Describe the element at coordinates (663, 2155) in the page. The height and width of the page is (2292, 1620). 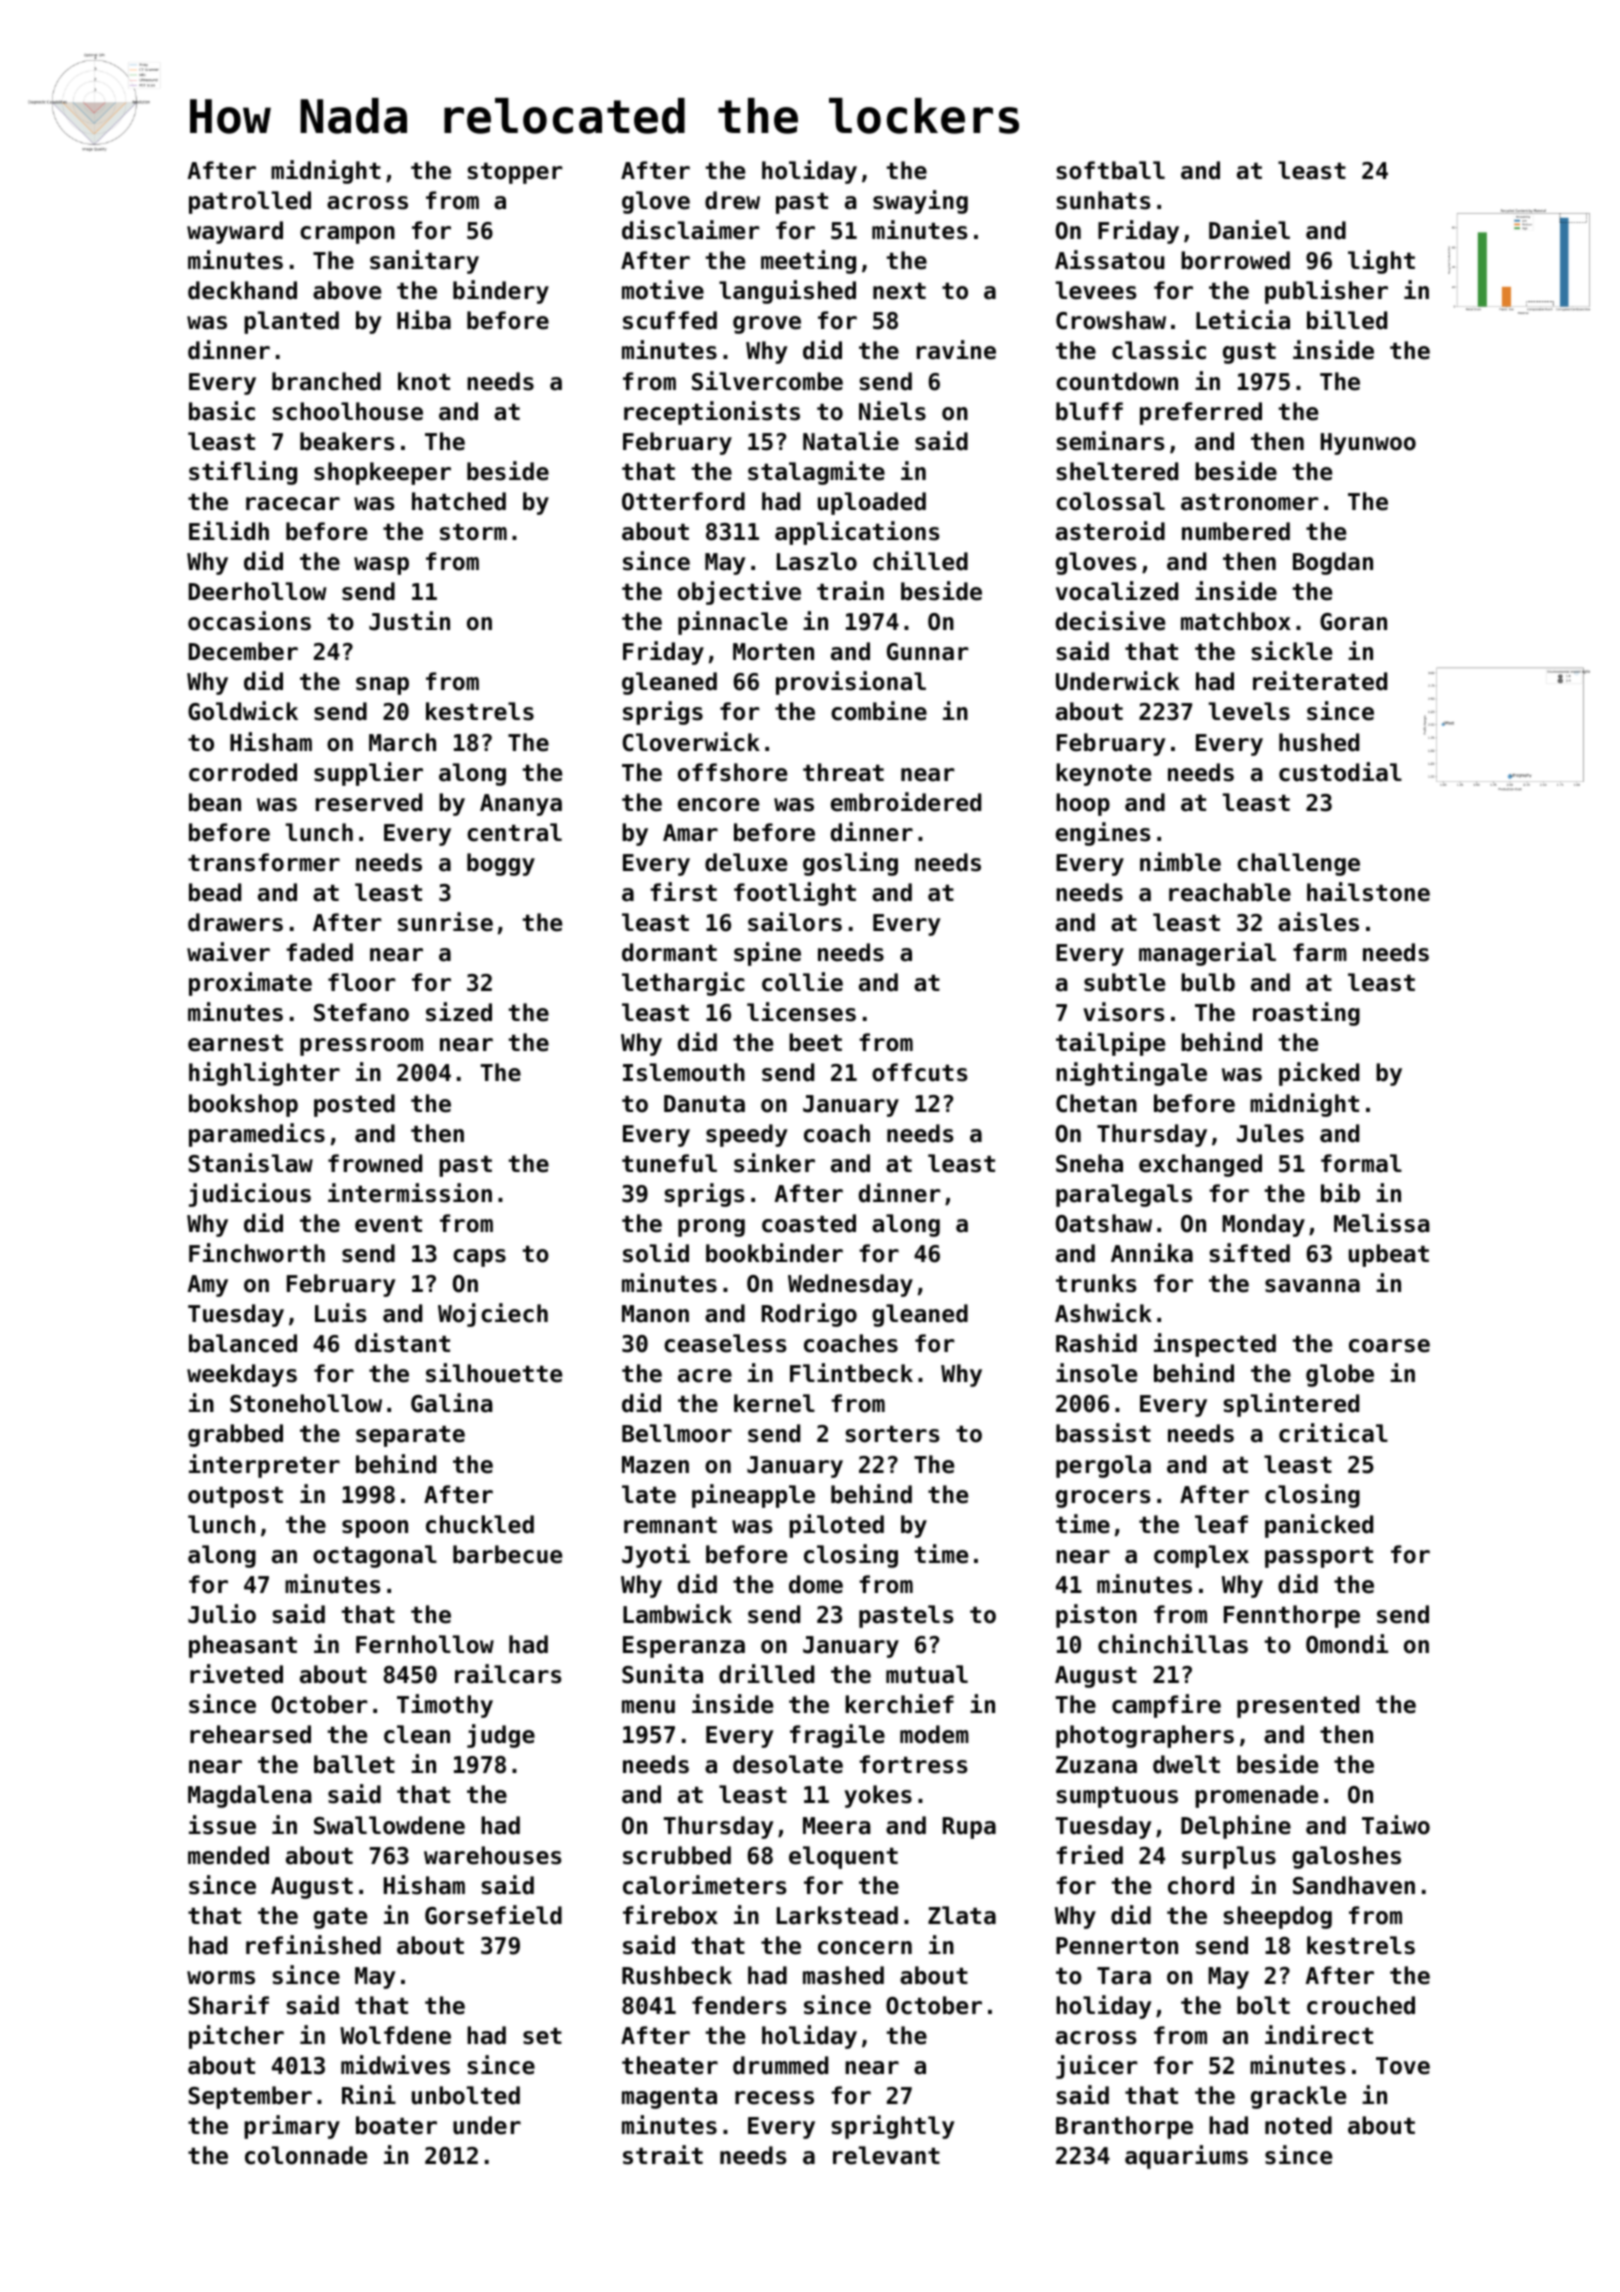
I see `strait` at that location.
